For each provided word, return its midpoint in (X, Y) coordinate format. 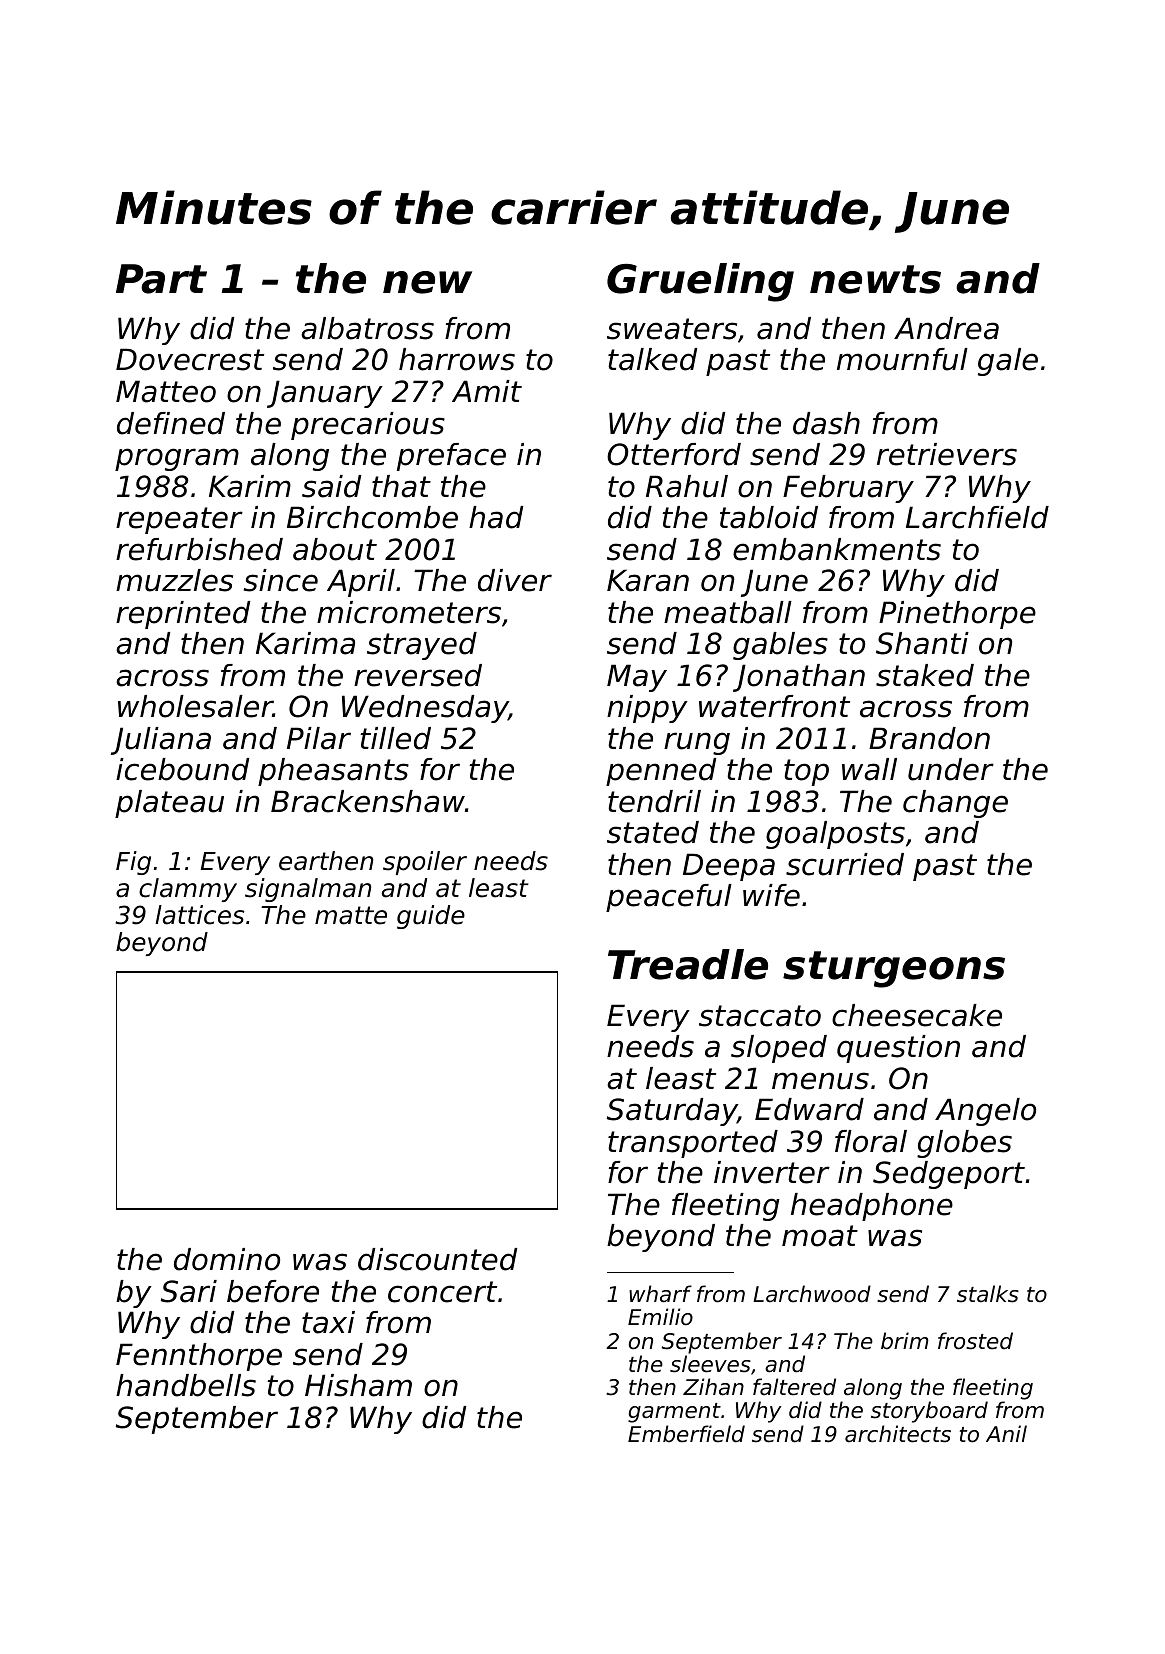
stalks (988, 1294)
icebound (182, 769)
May (637, 678)
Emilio (660, 1317)
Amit (487, 391)
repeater (179, 520)
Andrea (946, 328)
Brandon (929, 738)
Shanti (922, 643)
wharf (660, 1294)
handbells (186, 1385)
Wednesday (425, 709)
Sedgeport (949, 1175)
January (325, 394)
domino (227, 1259)
